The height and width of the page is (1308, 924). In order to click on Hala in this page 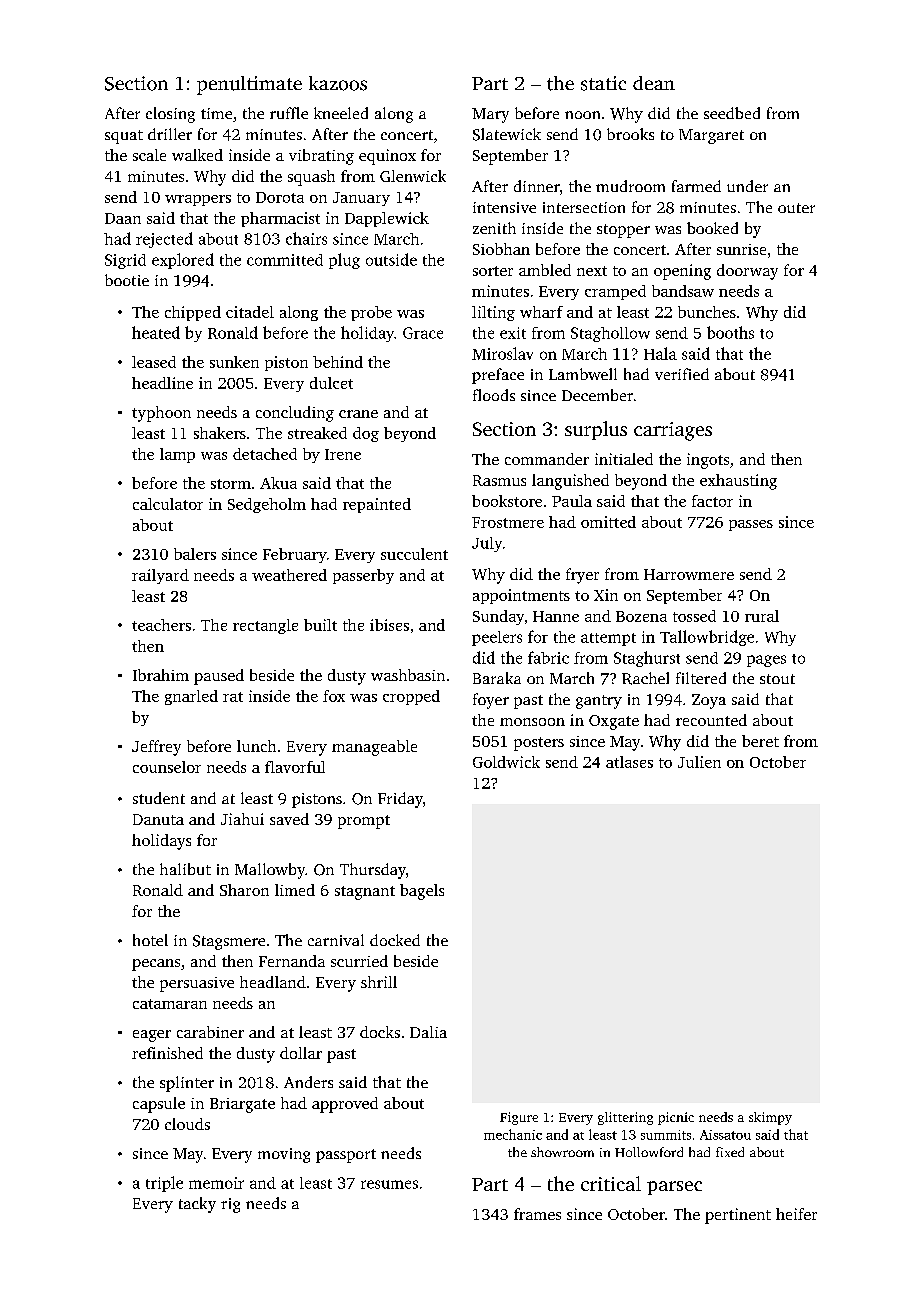, I will do `click(660, 353)`.
